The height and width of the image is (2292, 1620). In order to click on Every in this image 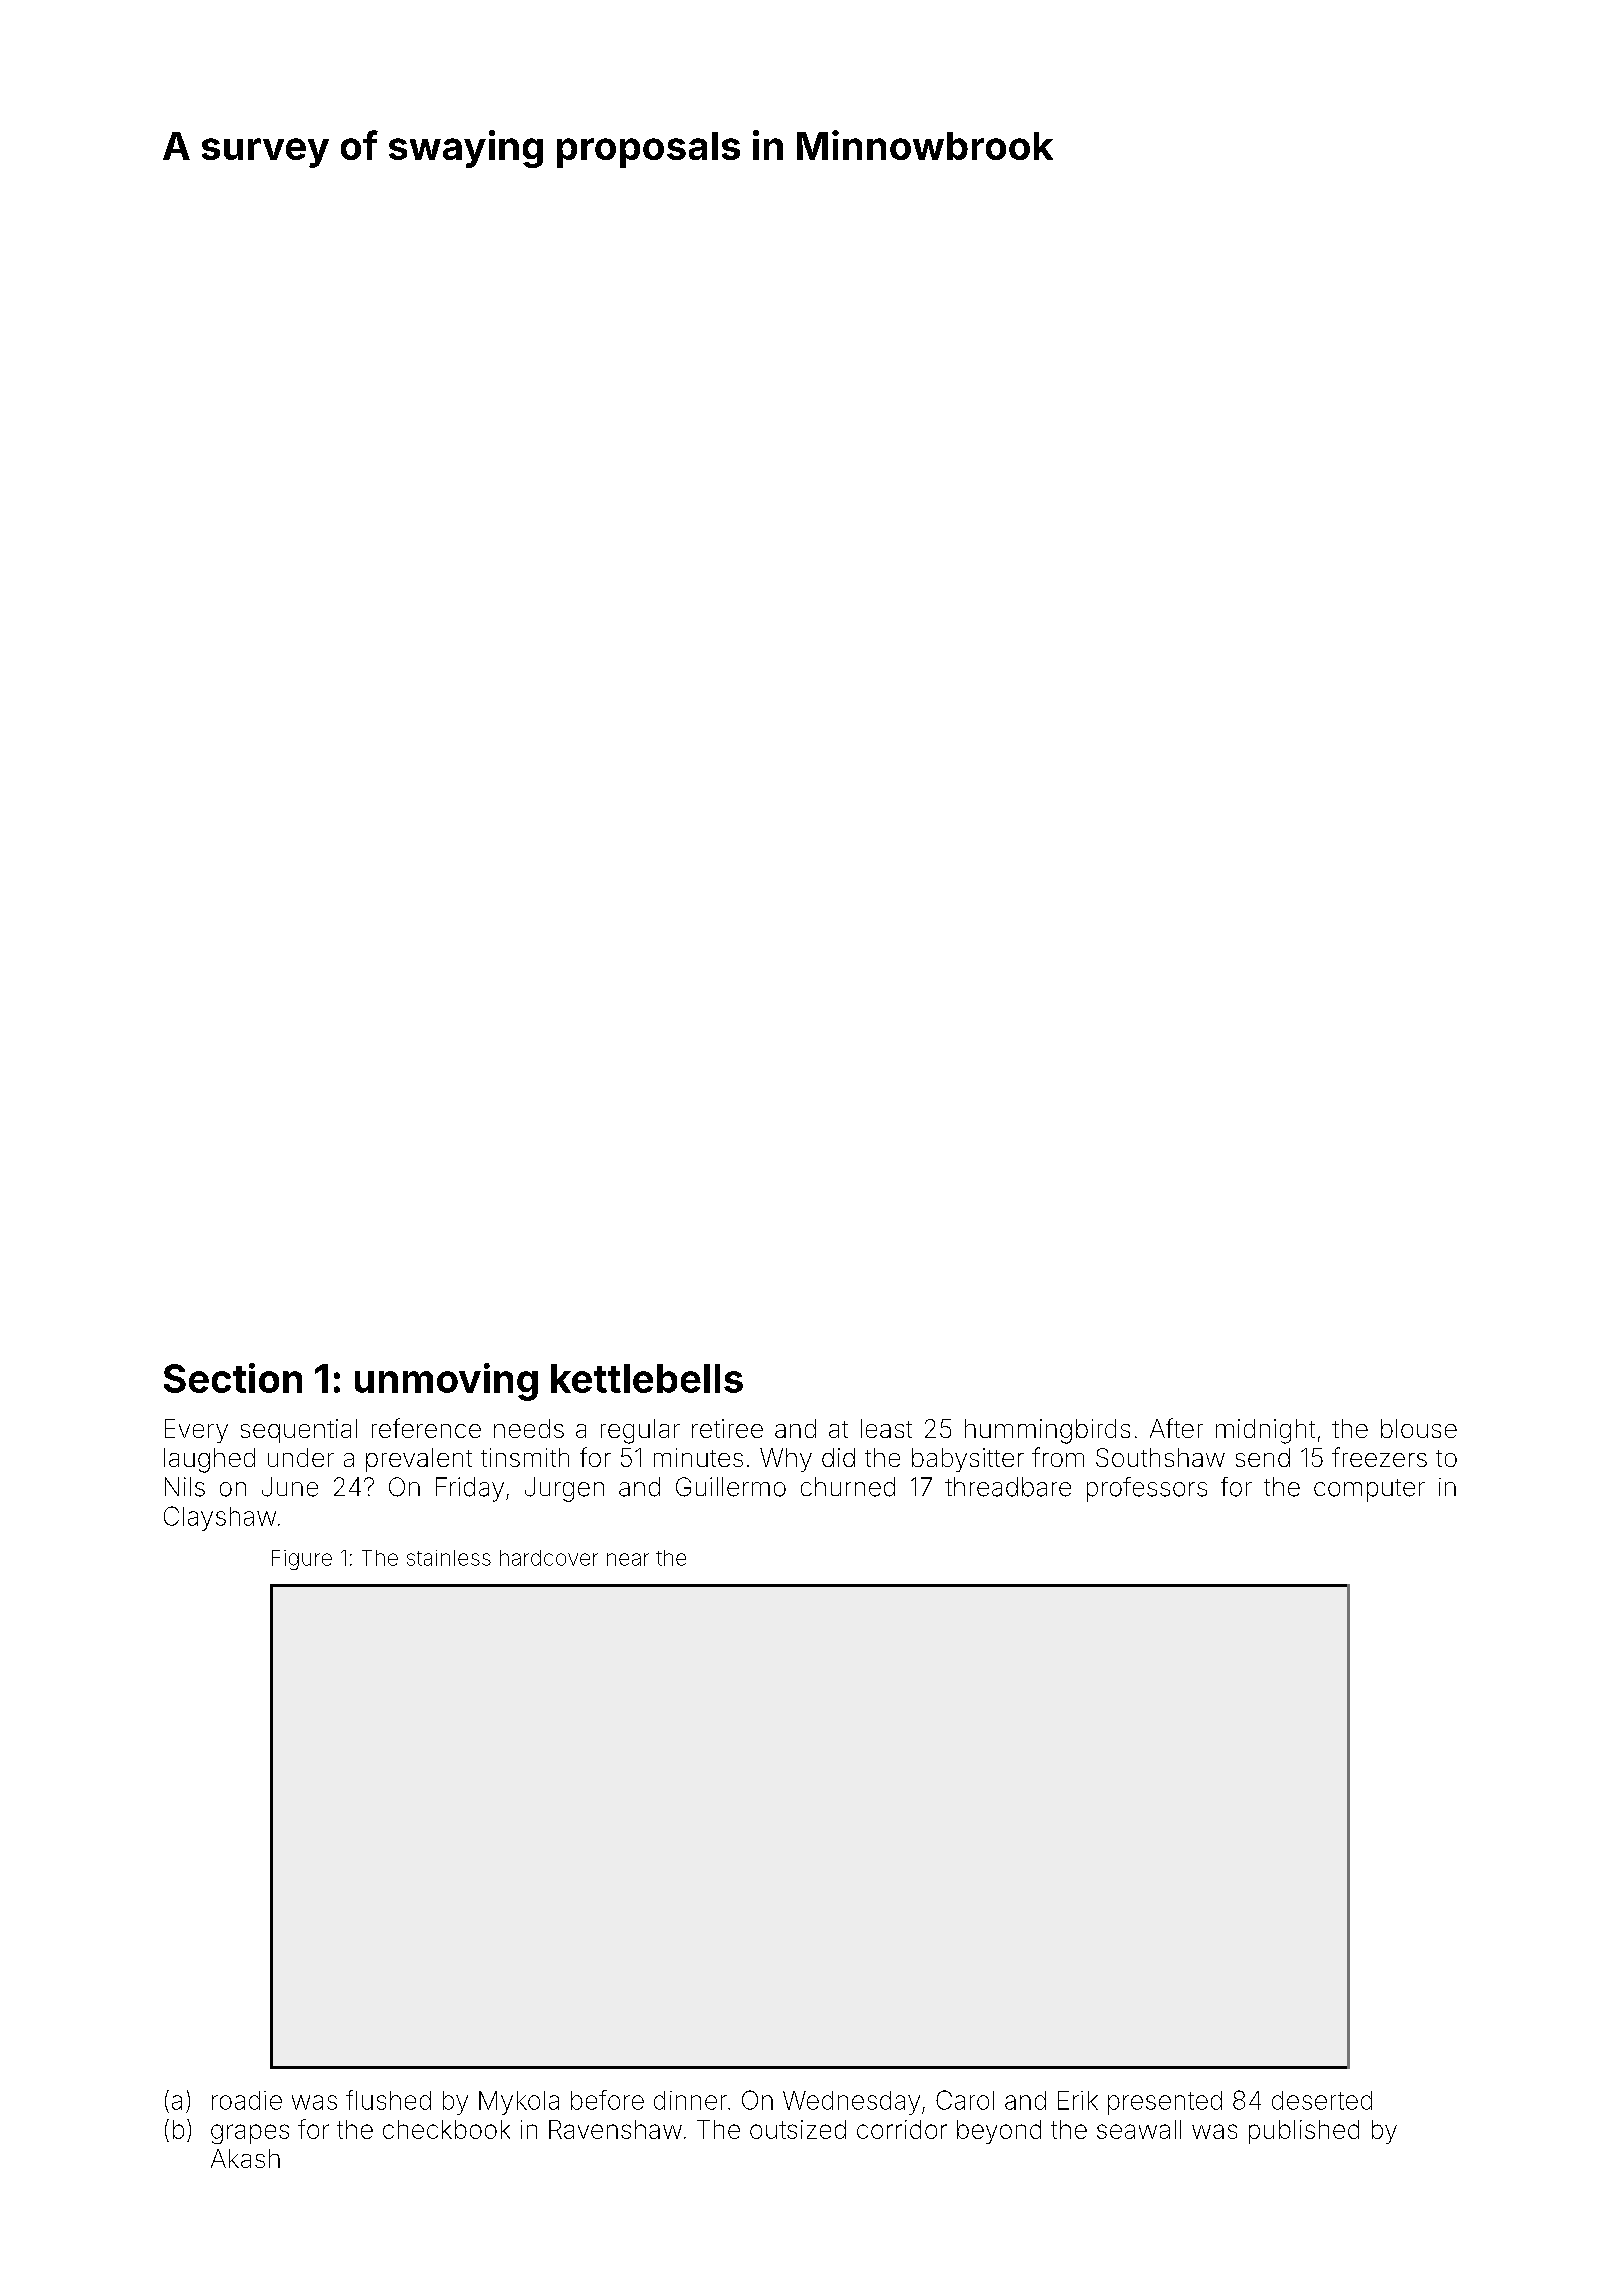, I will do `click(196, 1431)`.
